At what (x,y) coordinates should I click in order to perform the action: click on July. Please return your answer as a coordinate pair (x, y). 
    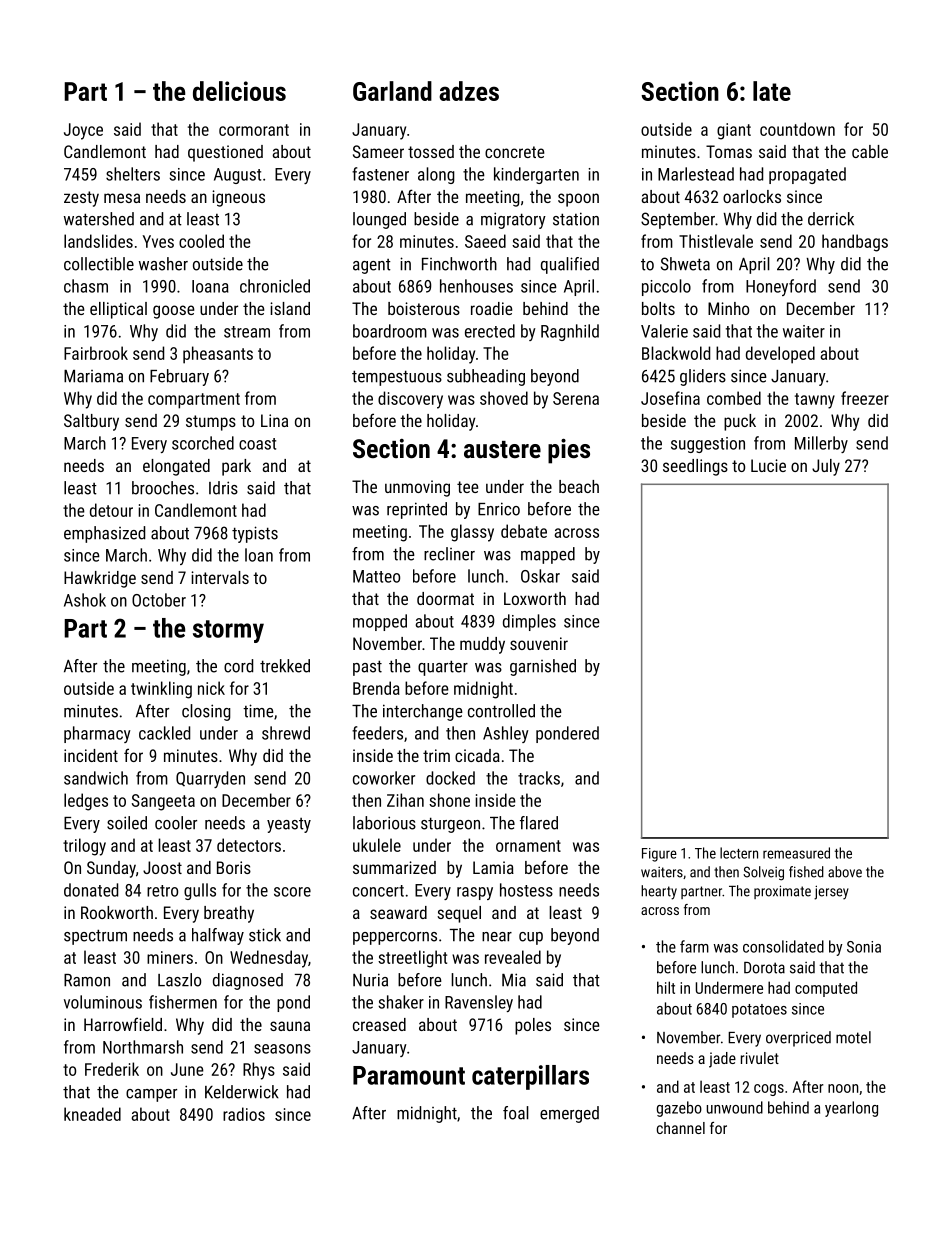
    Looking at the image, I should click on (826, 467).
